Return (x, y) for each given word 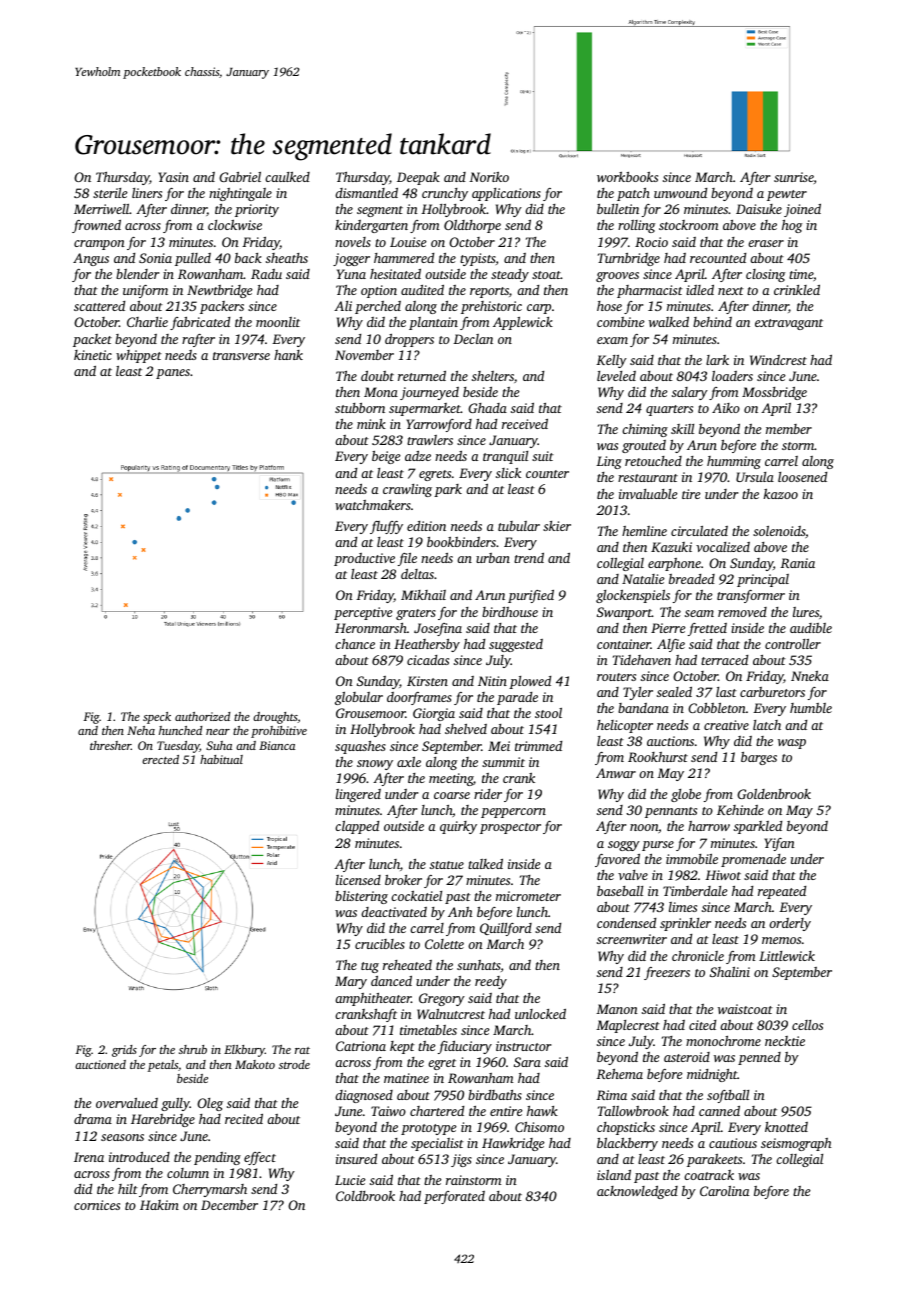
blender (137, 274)
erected (160, 759)
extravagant (789, 324)
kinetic (93, 355)
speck (157, 718)
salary (690, 393)
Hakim (159, 1205)
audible (811, 628)
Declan (473, 339)
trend (529, 558)
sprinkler (685, 924)
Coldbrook (365, 1196)
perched (378, 307)
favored (617, 860)
